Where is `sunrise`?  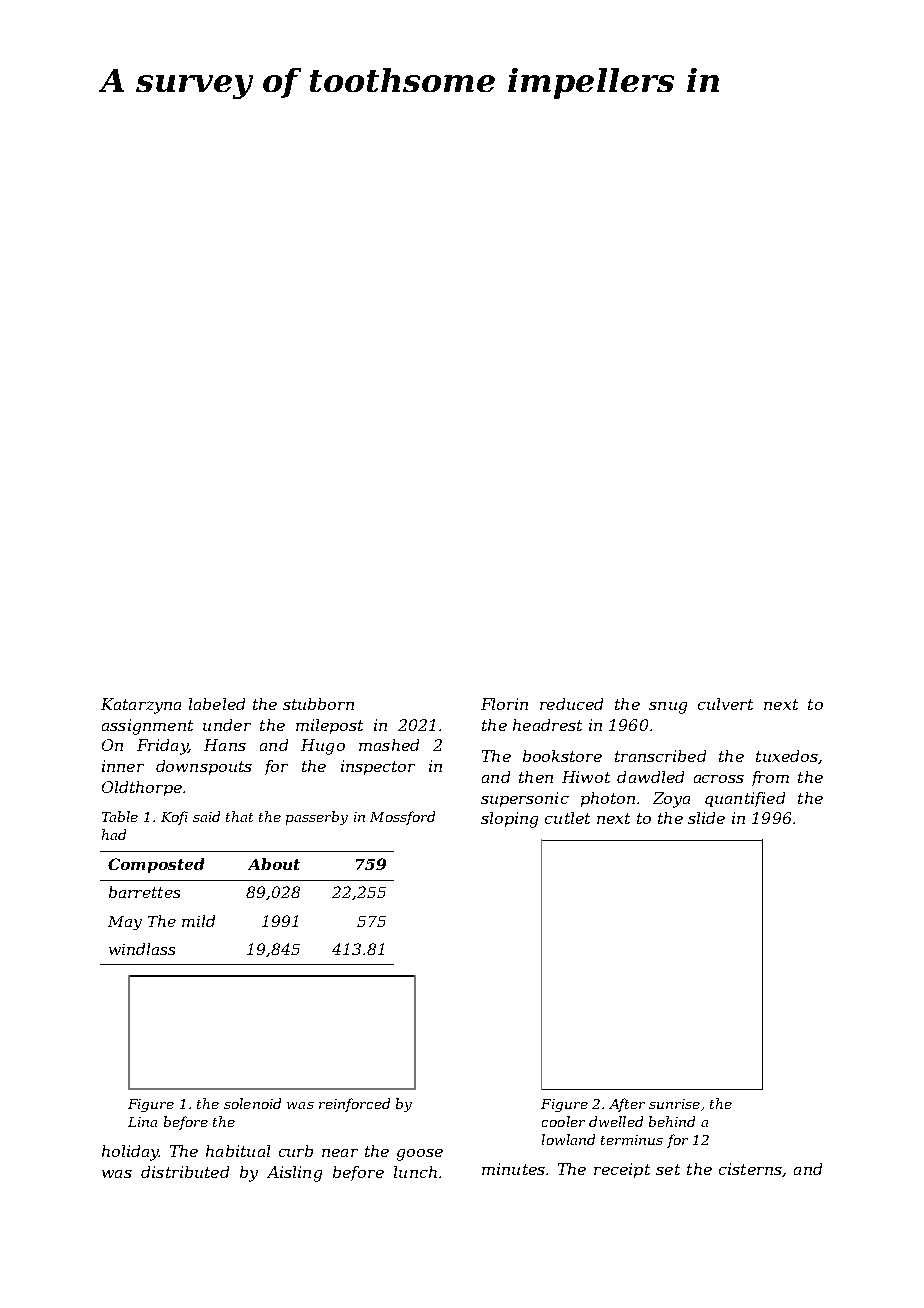 sunrise is located at coordinates (674, 1104).
